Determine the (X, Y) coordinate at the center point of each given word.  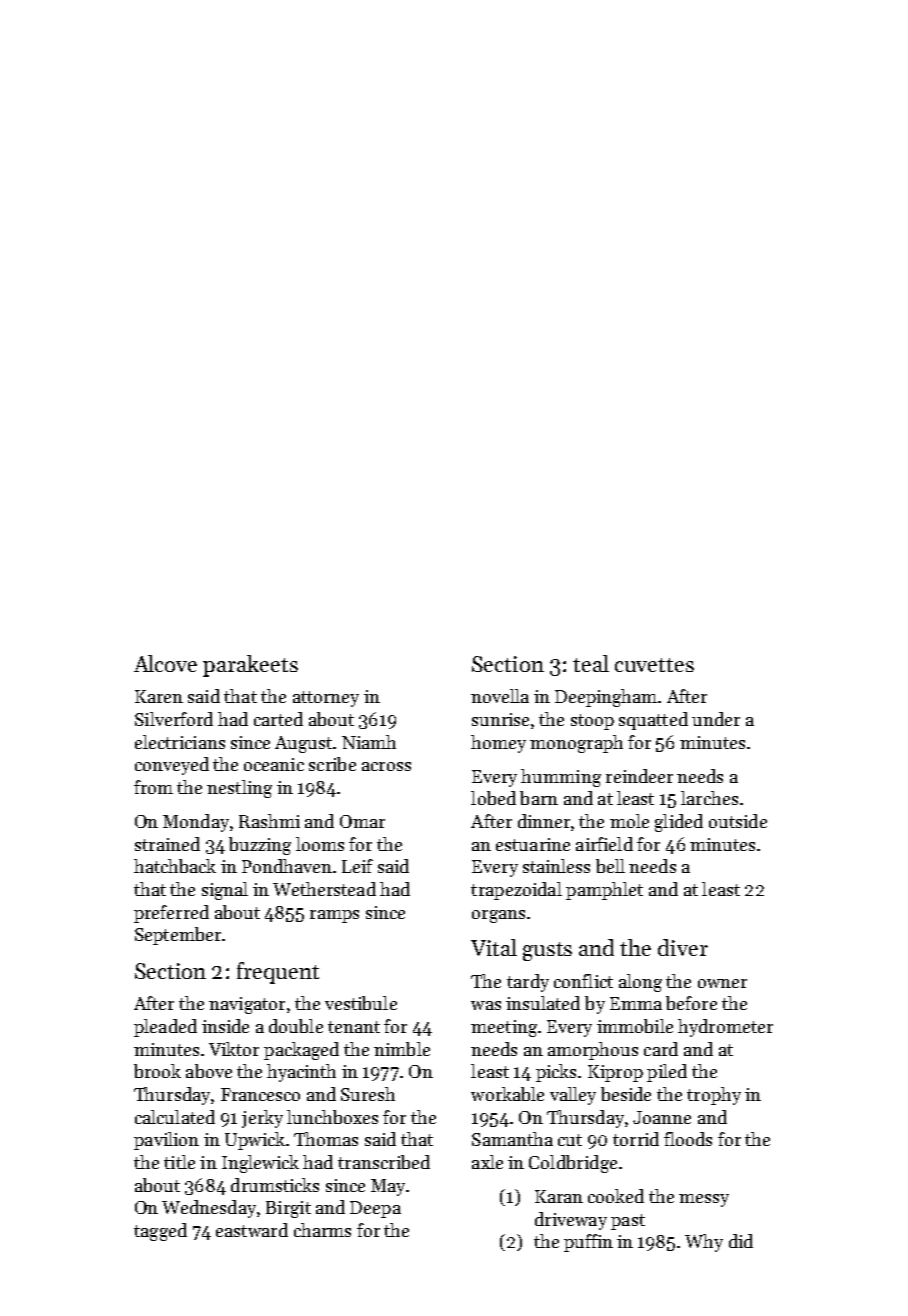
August (303, 744)
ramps (334, 916)
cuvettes (654, 665)
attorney (326, 699)
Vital (494, 947)
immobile (635, 1026)
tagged (160, 1232)
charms (322, 1230)
